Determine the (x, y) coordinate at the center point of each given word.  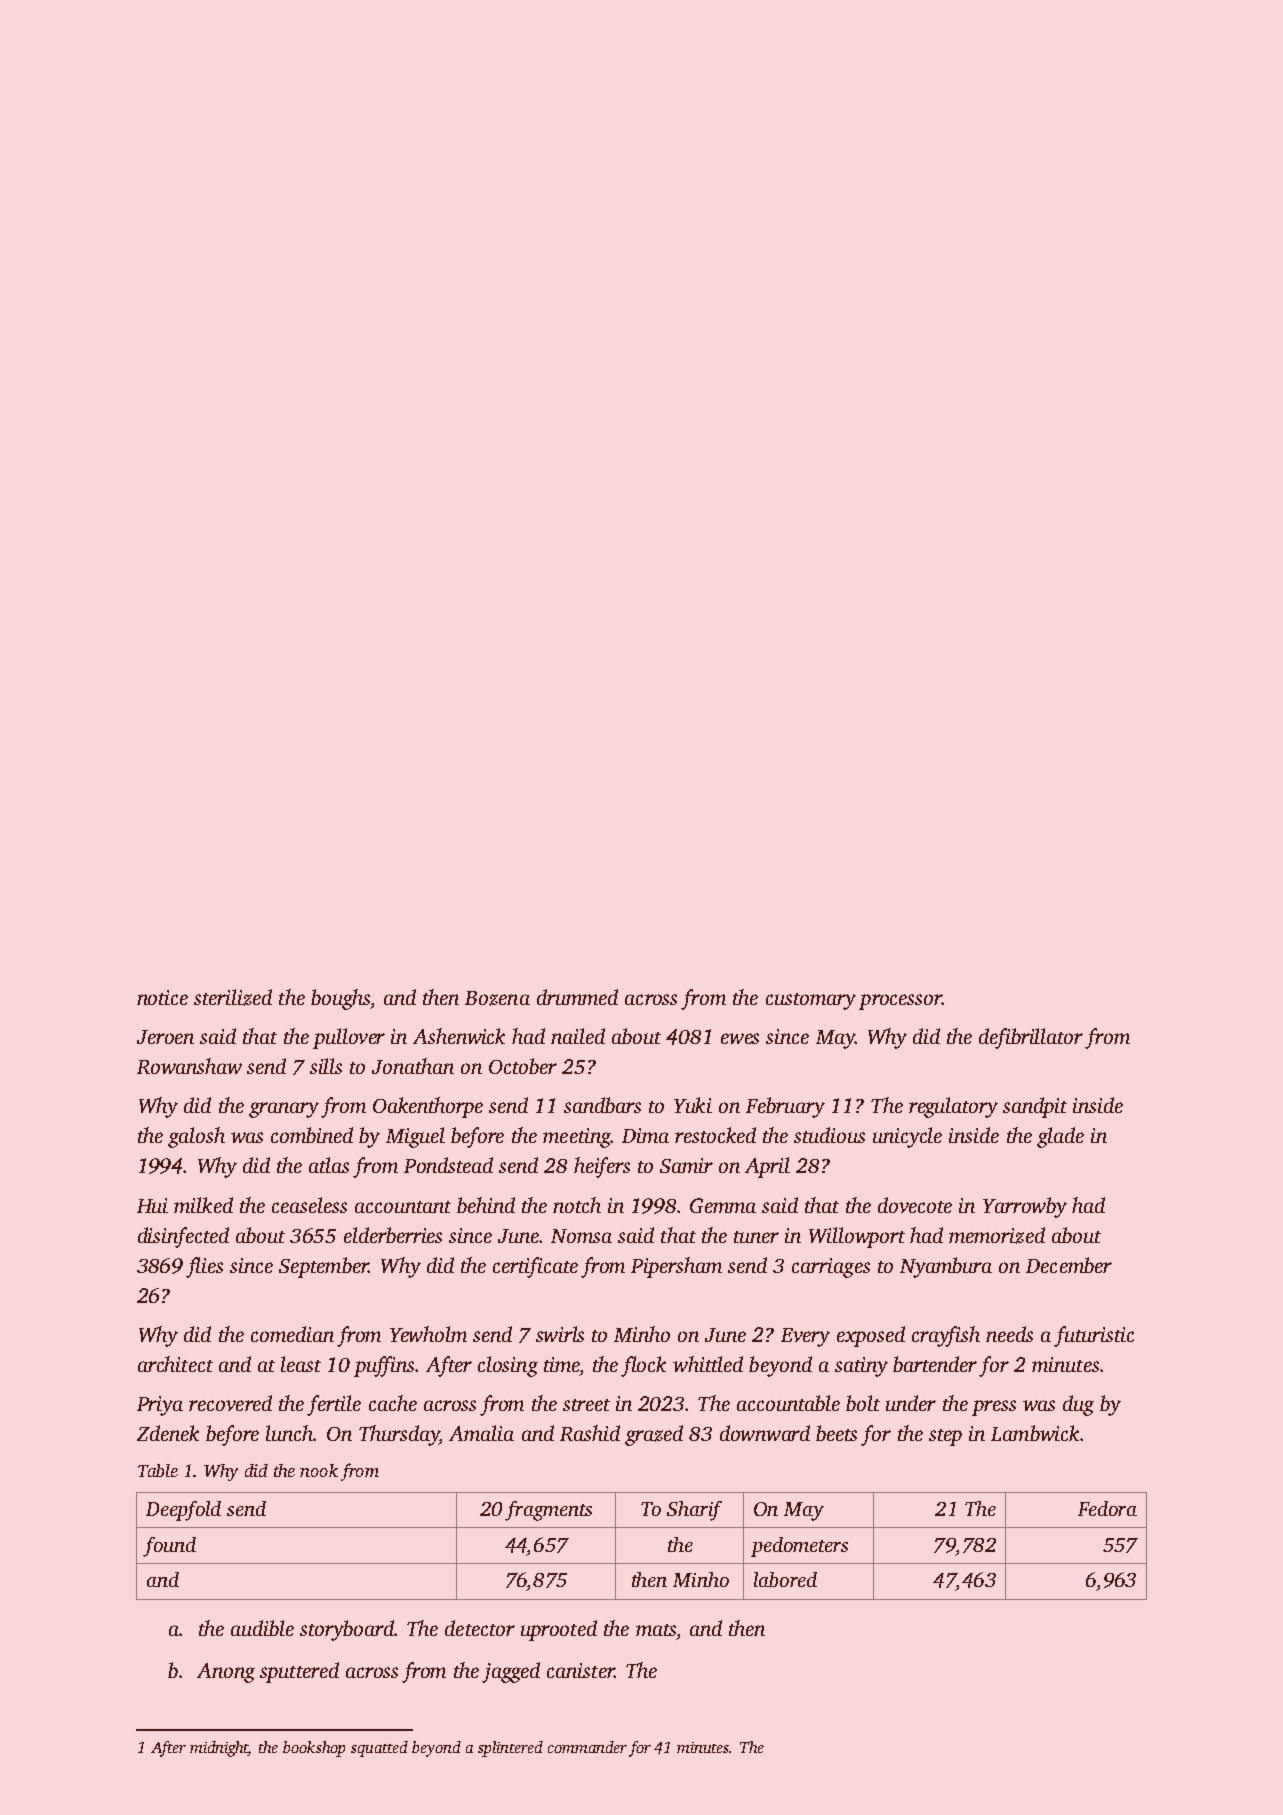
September (324, 1267)
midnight (219, 1749)
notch (577, 1205)
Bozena (497, 998)
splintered (510, 1749)
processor (900, 1002)
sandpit (1035, 1107)
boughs (340, 999)
